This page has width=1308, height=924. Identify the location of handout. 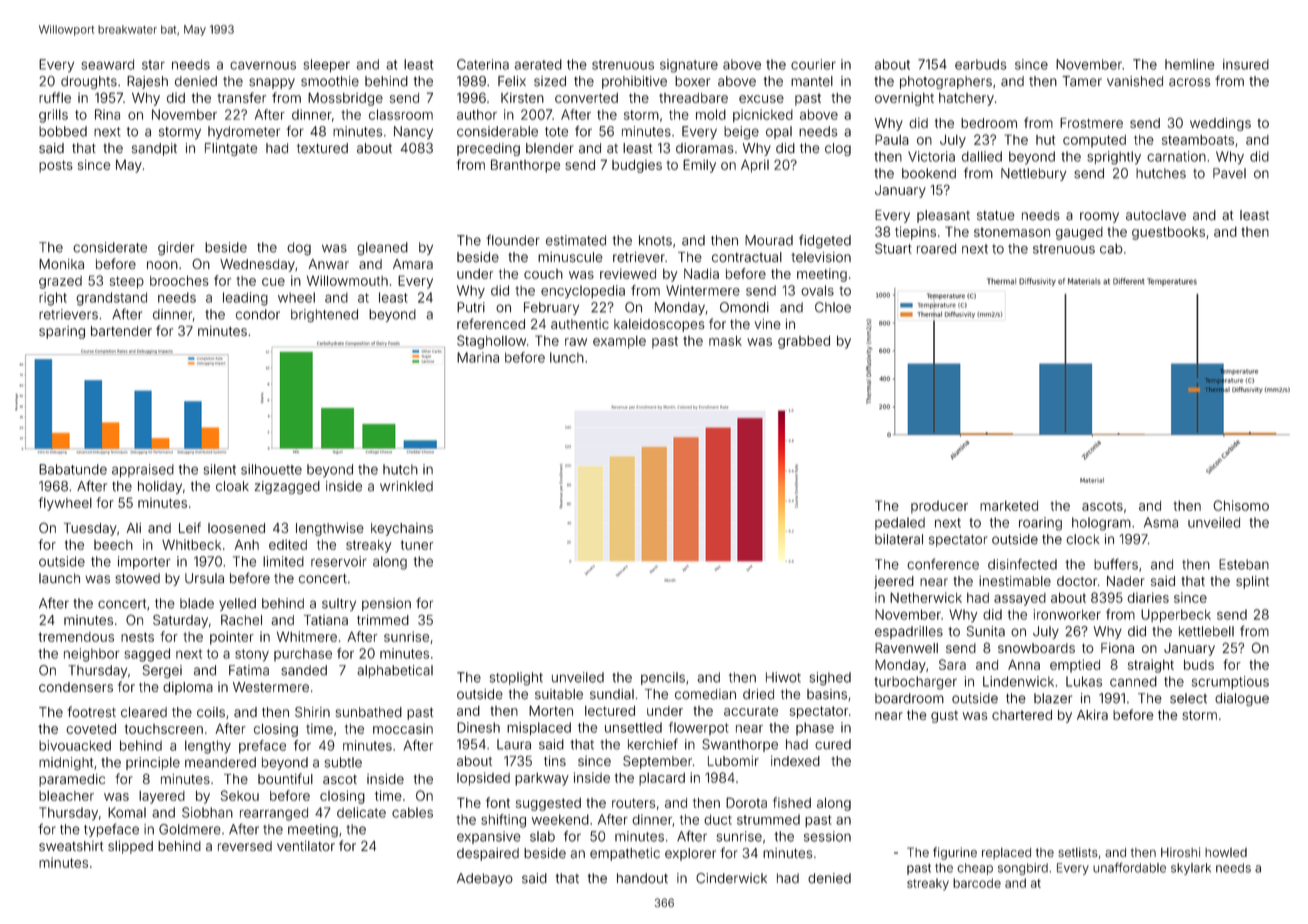
(642, 878).
